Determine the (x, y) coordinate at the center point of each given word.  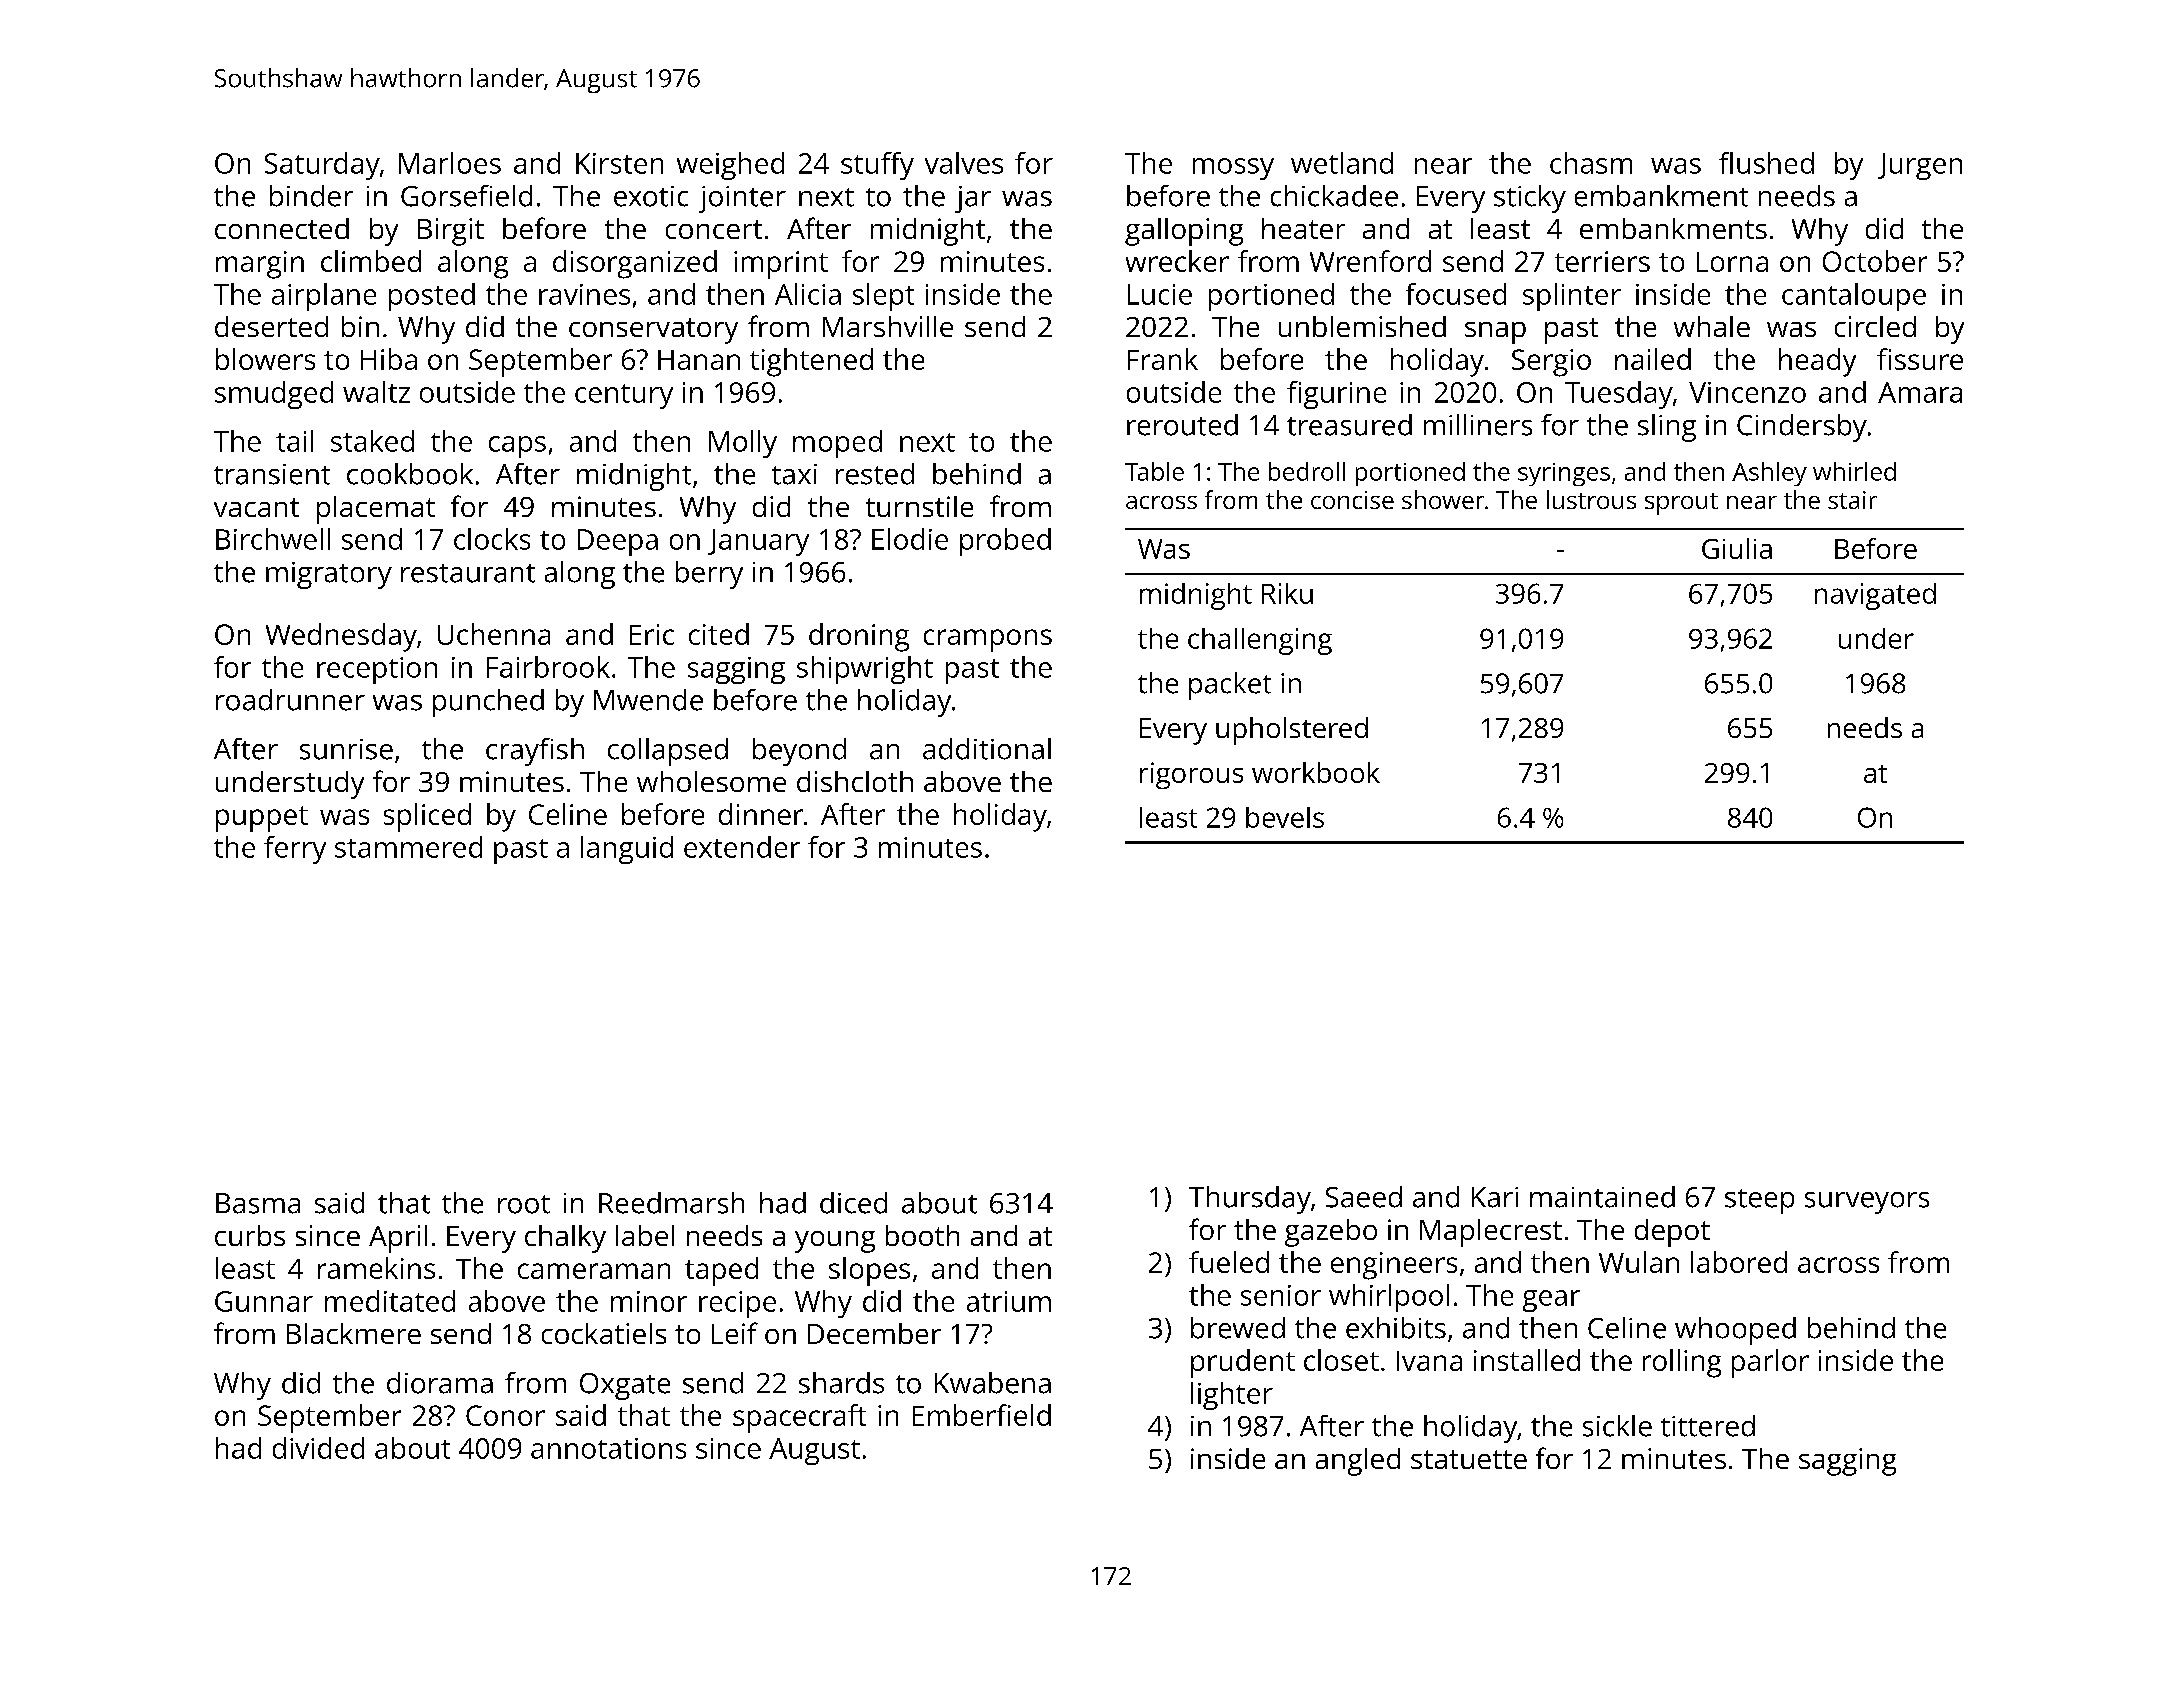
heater (1303, 228)
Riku (1287, 593)
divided (318, 1448)
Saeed (1364, 1197)
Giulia (1737, 548)
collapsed (668, 752)
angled (1358, 1462)
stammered (408, 847)
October (1875, 261)
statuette (1469, 1459)
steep (1759, 1201)
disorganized (635, 264)
